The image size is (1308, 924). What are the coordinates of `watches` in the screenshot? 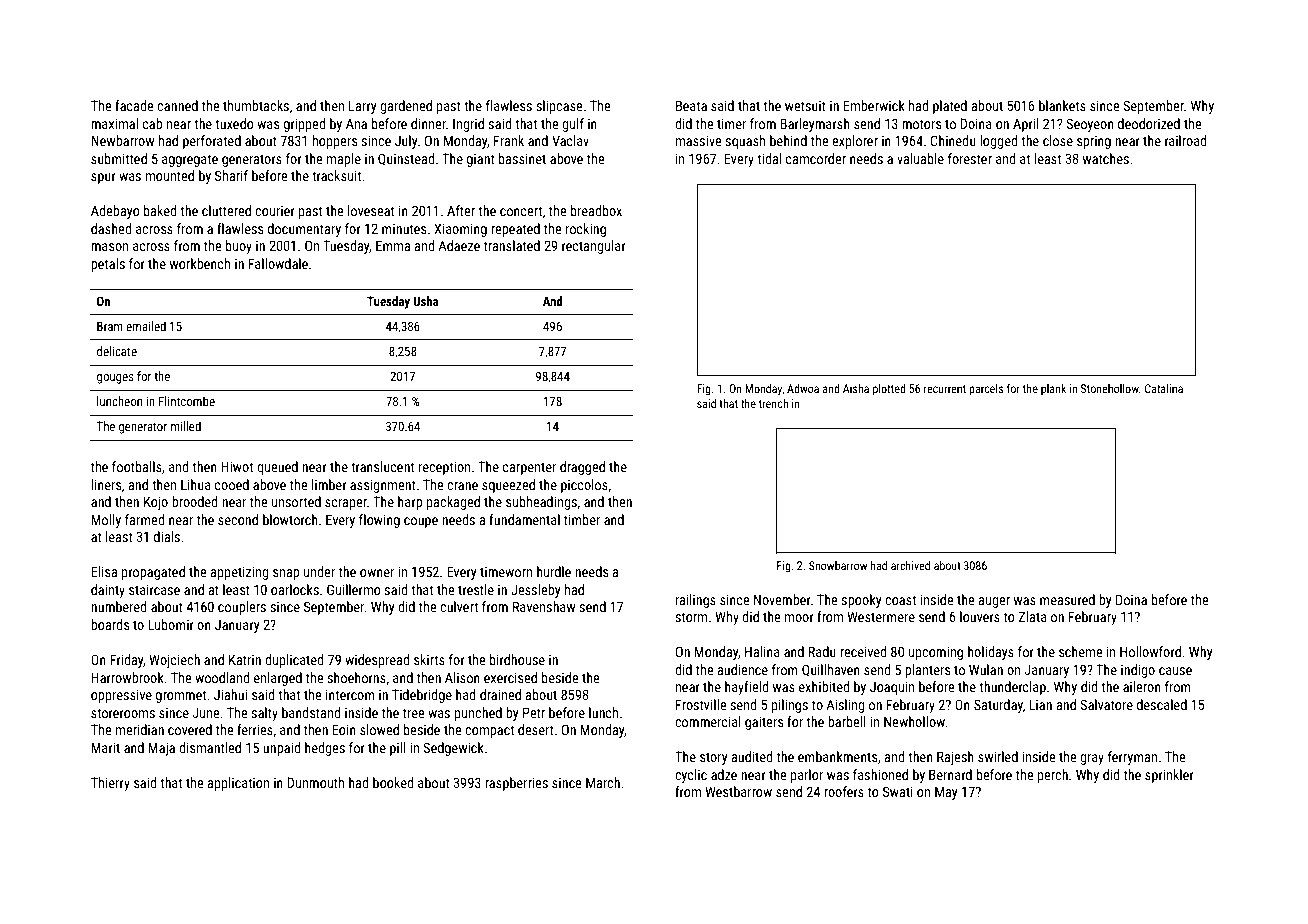 It's located at (1106, 158).
